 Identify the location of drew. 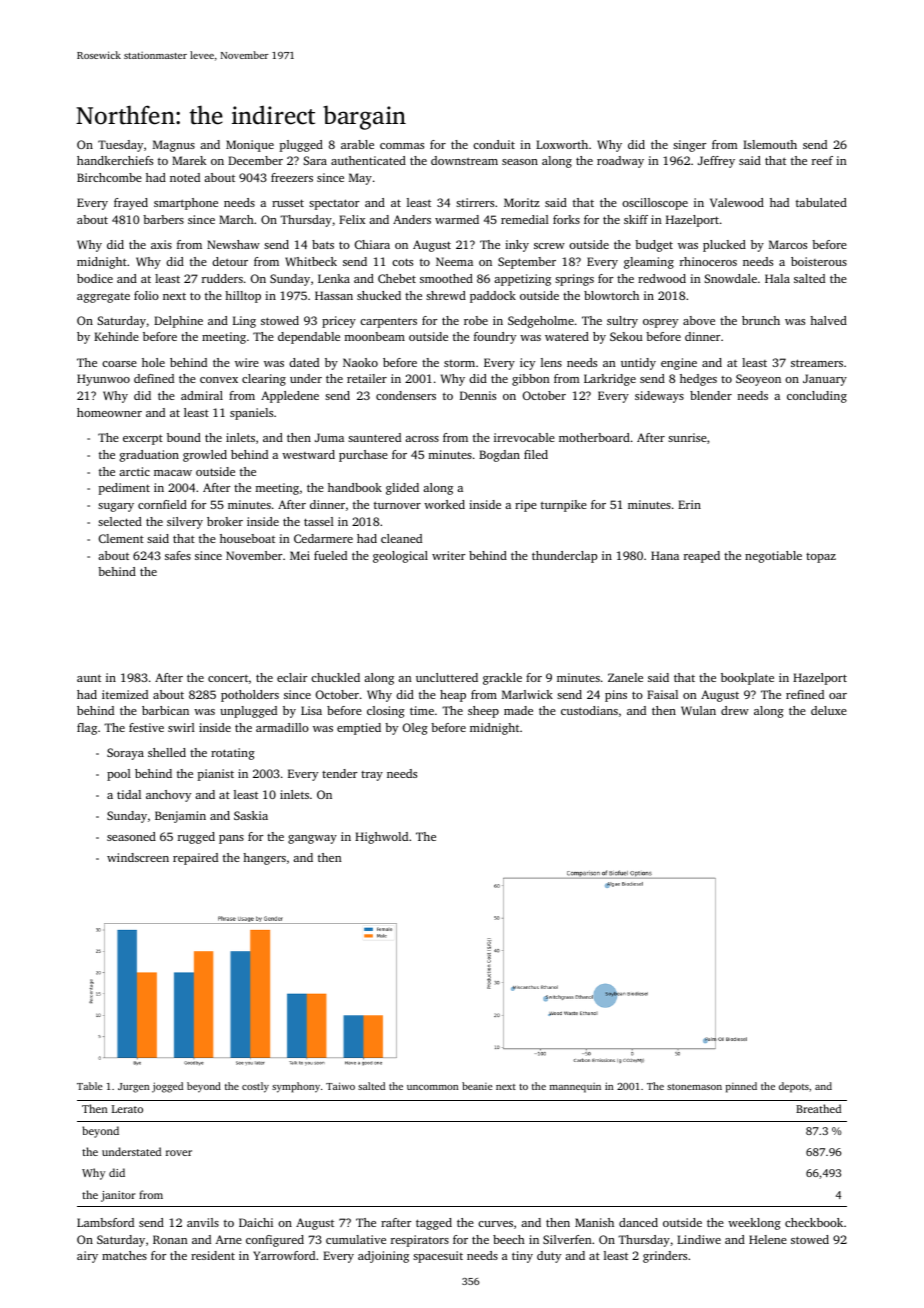
(735, 710).
